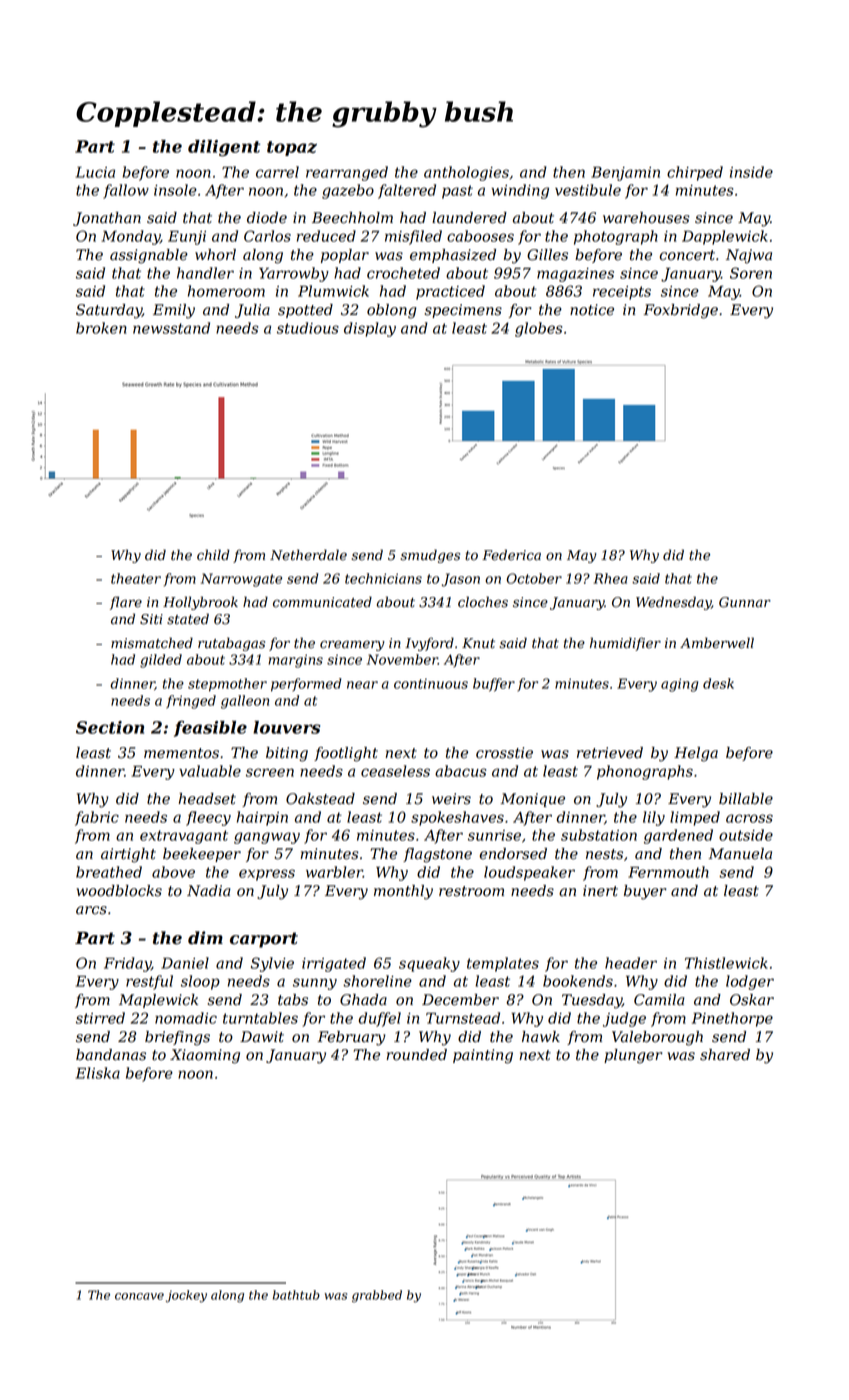  I want to click on specimens, so click(463, 311).
